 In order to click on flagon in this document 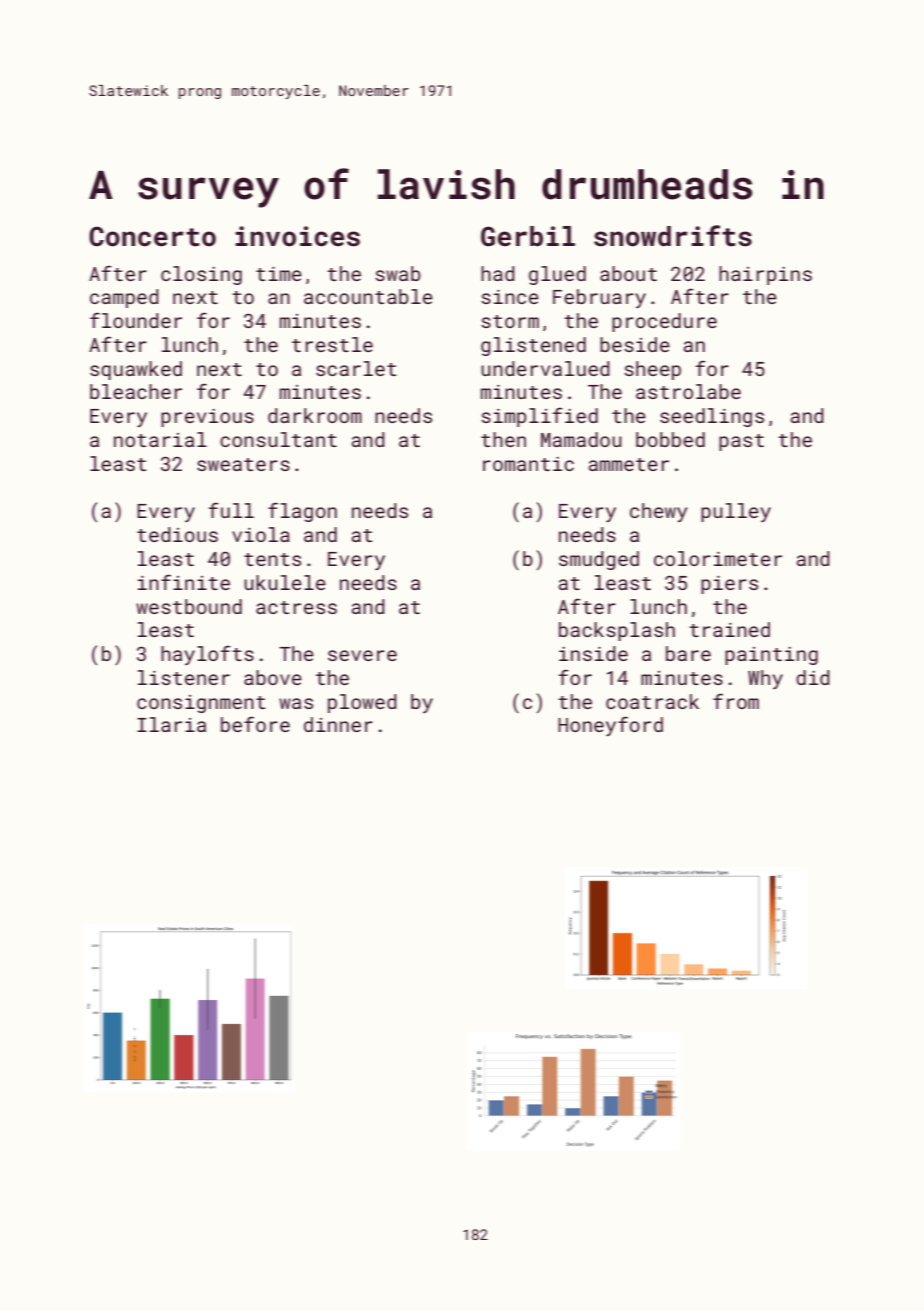, I will do `click(302, 512)`.
